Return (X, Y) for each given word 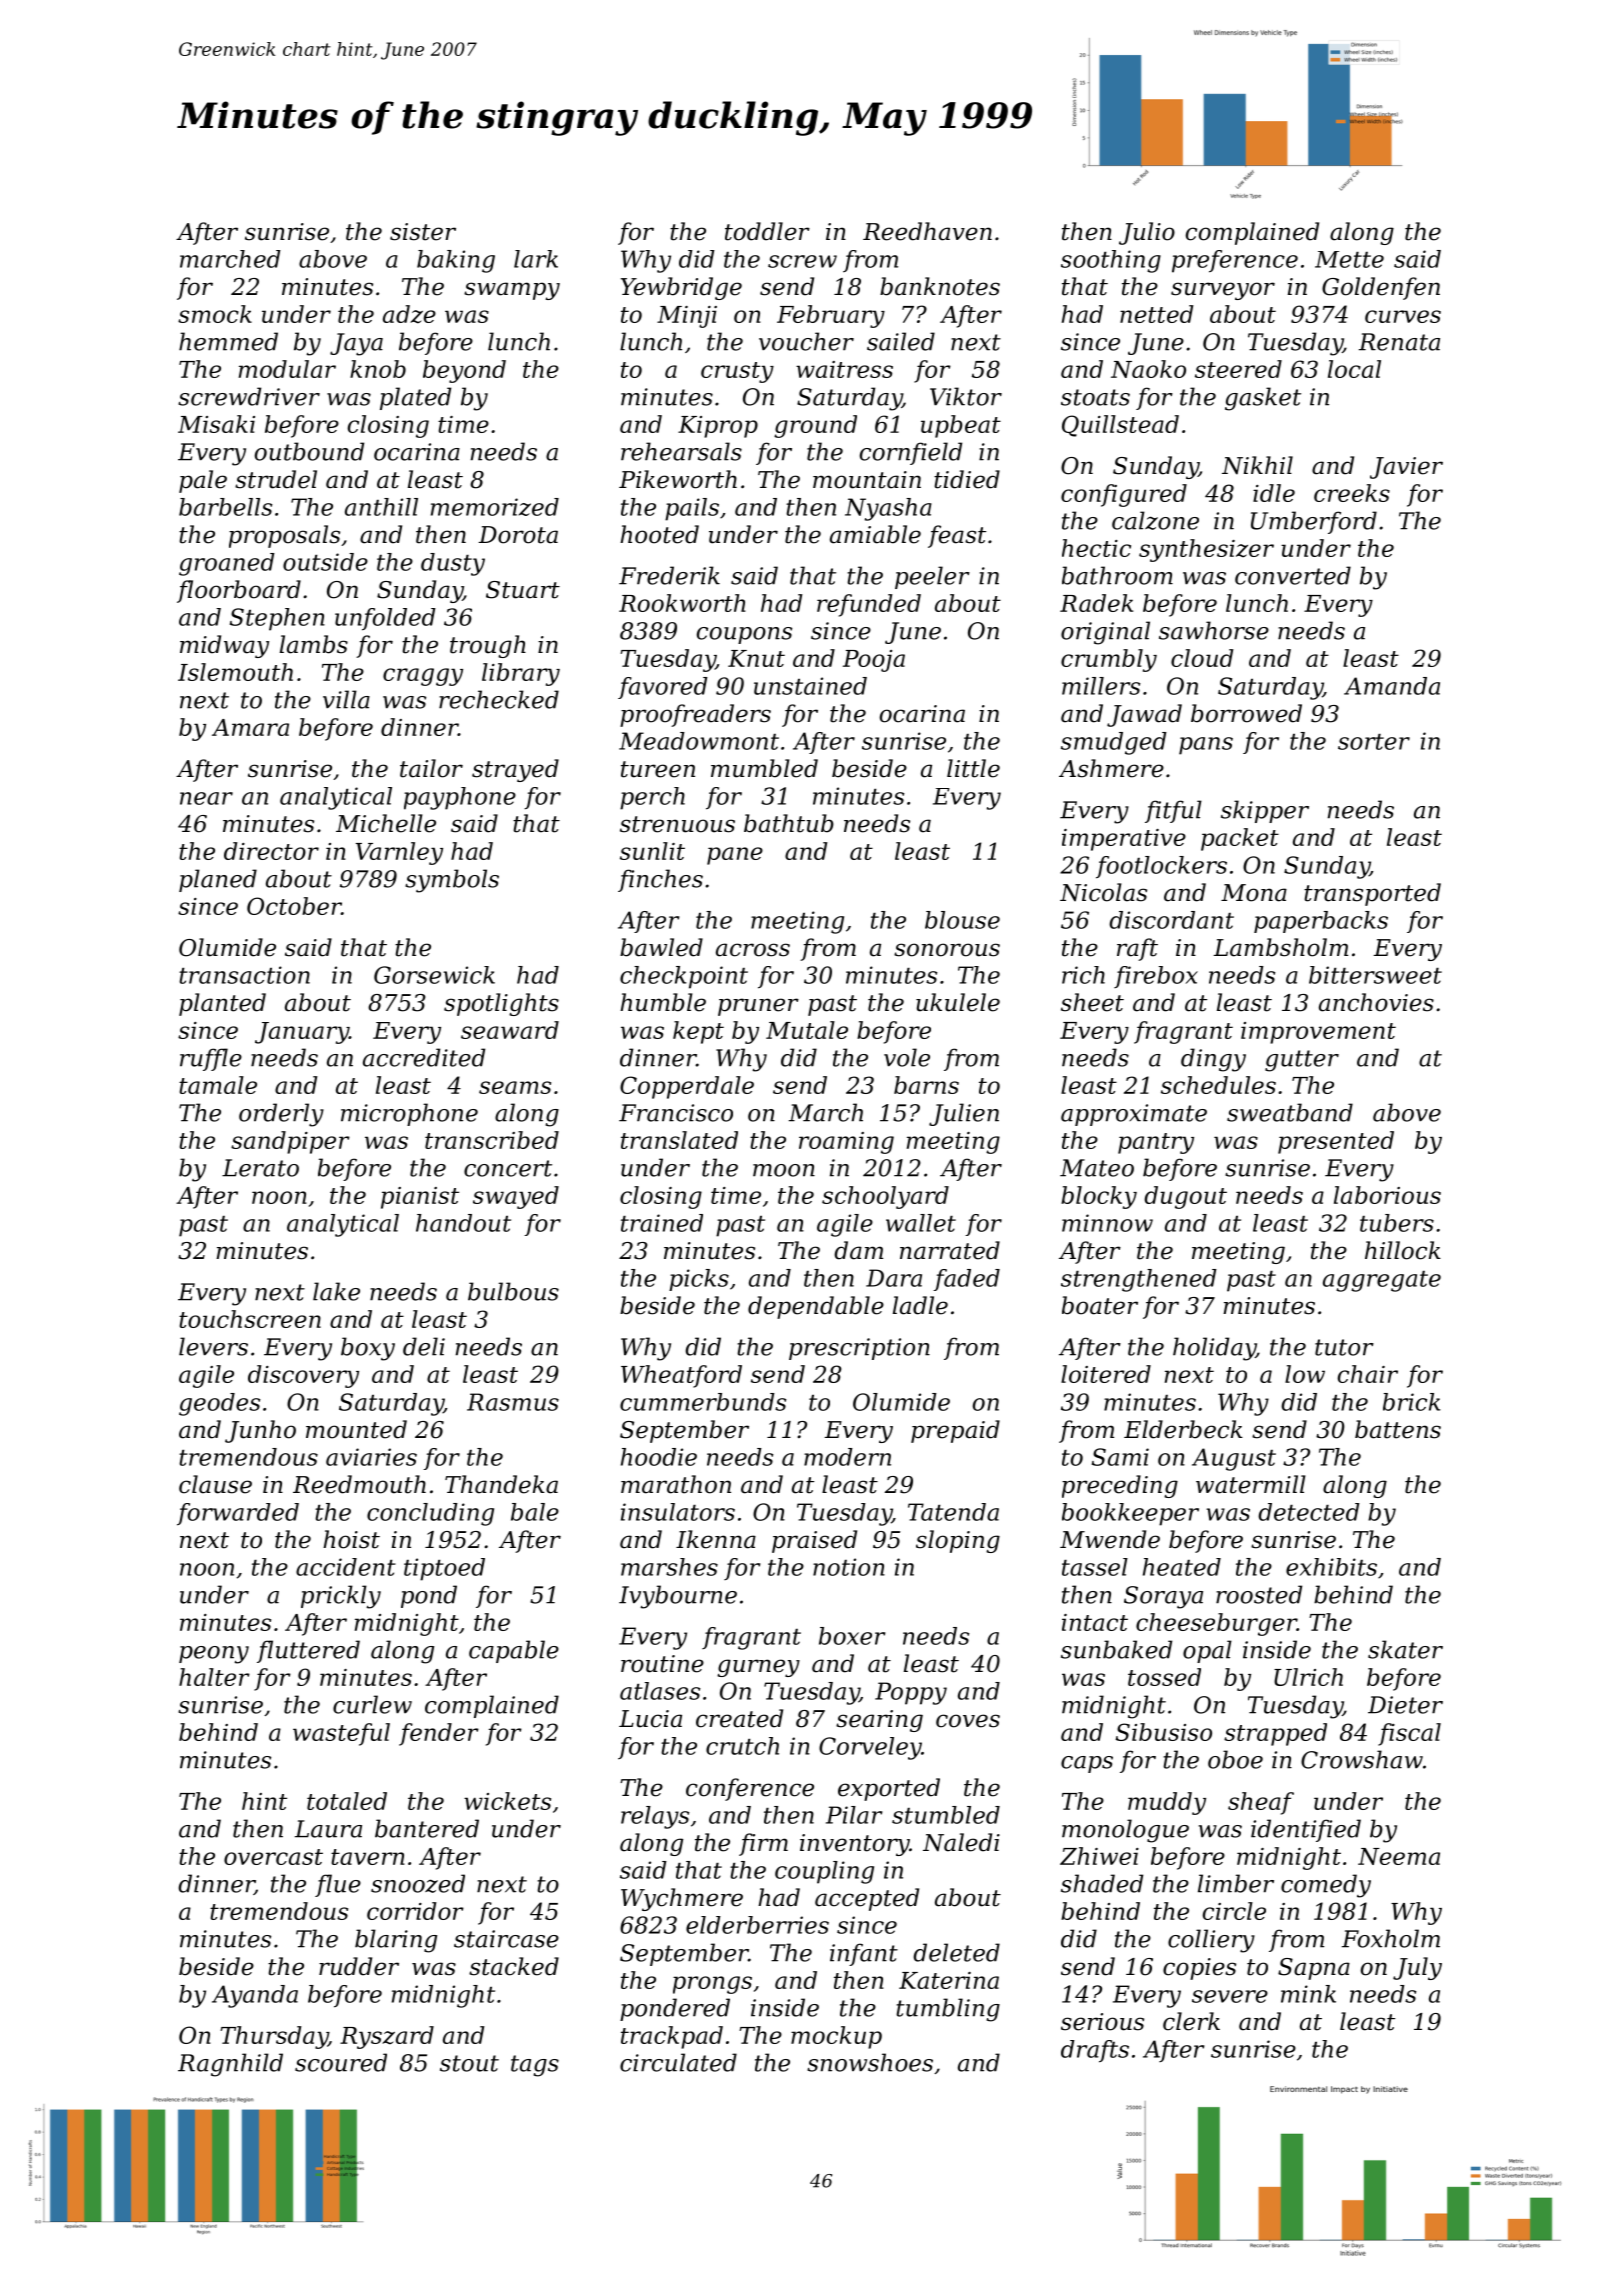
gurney (758, 1668)
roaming (846, 1143)
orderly (281, 1115)
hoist (351, 1539)
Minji (687, 317)
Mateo (1097, 1168)
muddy (1167, 1803)
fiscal (1409, 1734)
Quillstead (1120, 426)
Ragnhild (230, 2065)
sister (423, 232)
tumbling (948, 2010)
